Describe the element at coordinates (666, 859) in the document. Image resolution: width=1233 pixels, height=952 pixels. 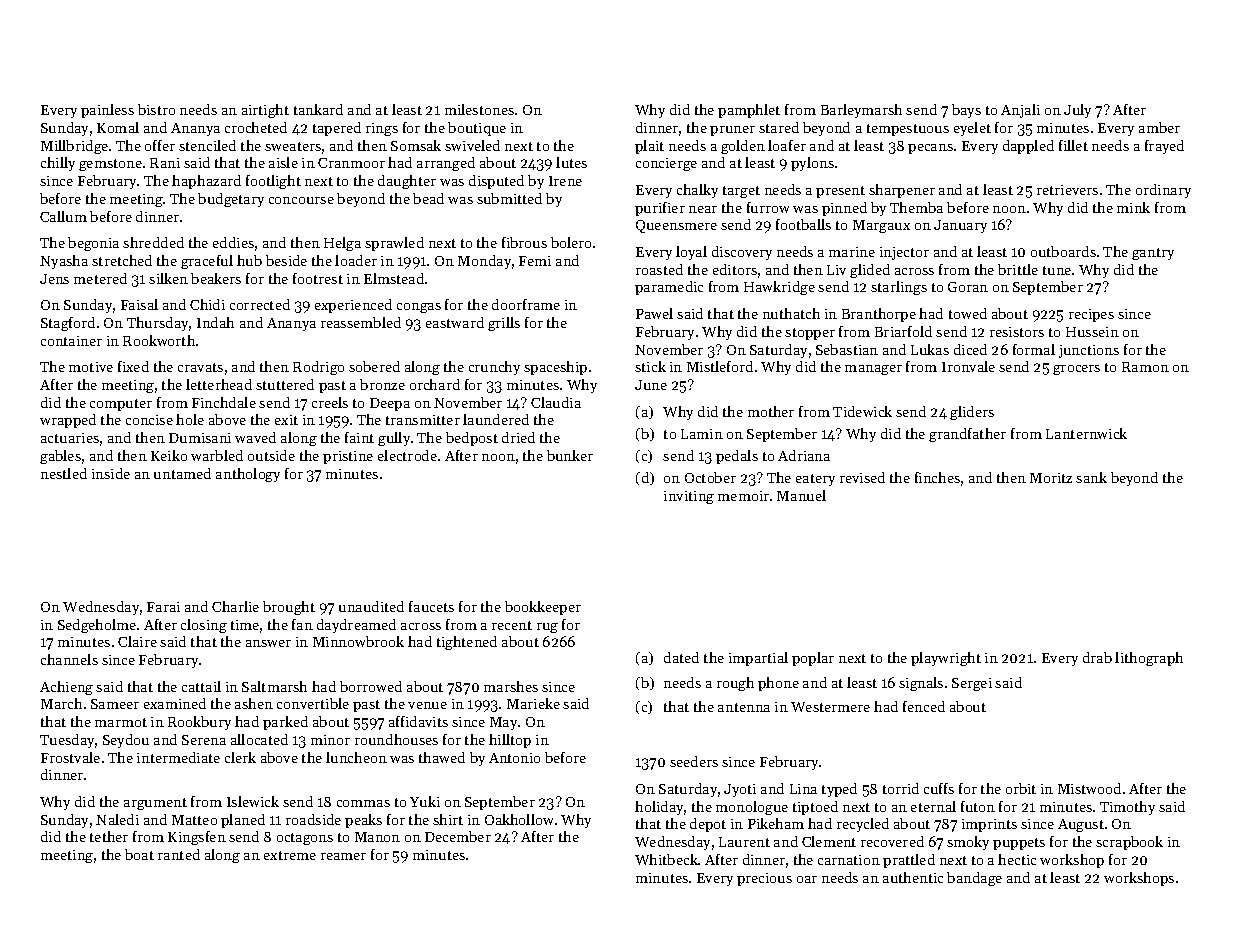
I see `Whitbeck` at that location.
